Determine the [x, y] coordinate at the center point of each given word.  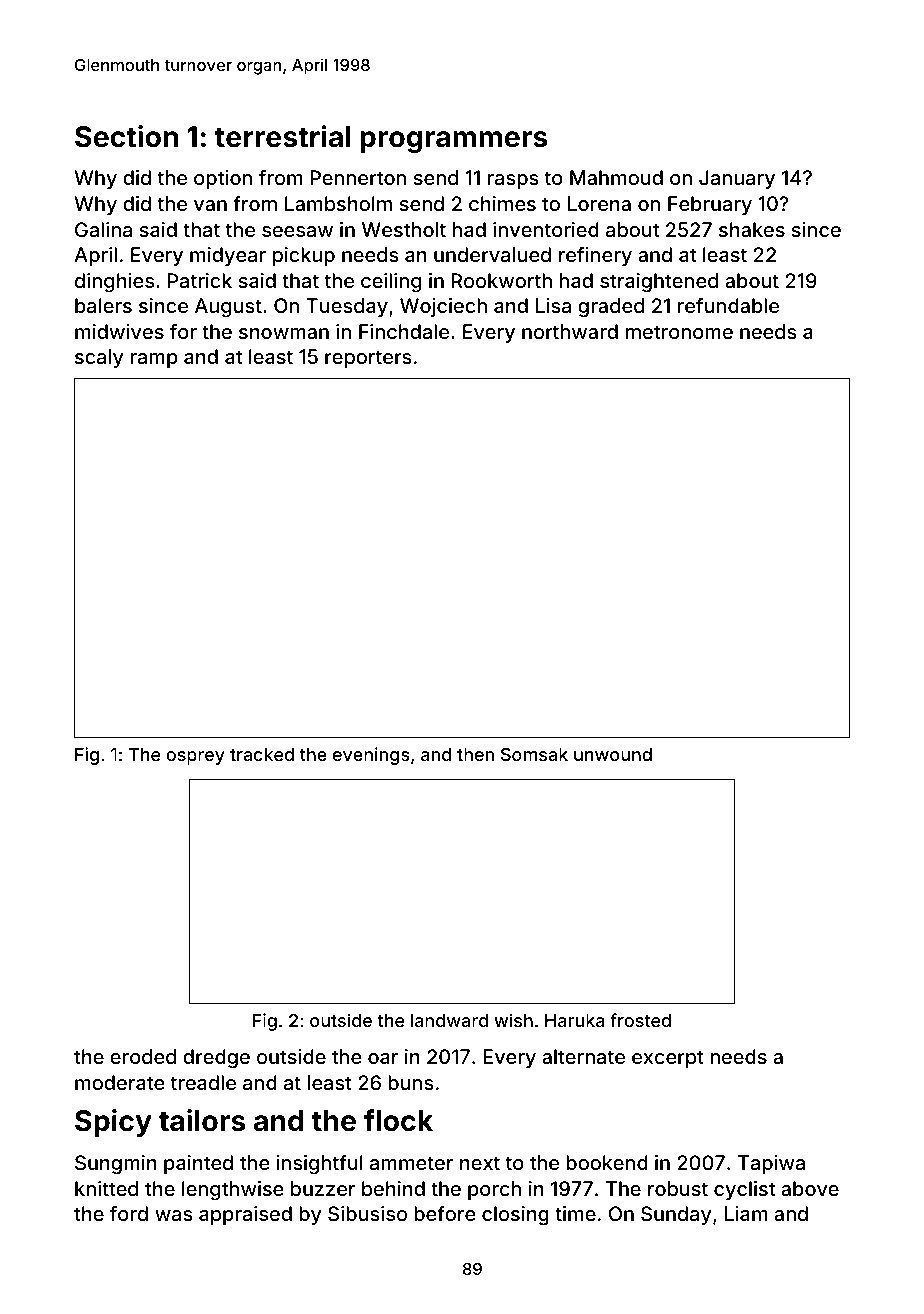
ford [129, 1213]
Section [126, 136]
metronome [679, 332]
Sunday [676, 1215]
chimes [502, 203]
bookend [607, 1162]
